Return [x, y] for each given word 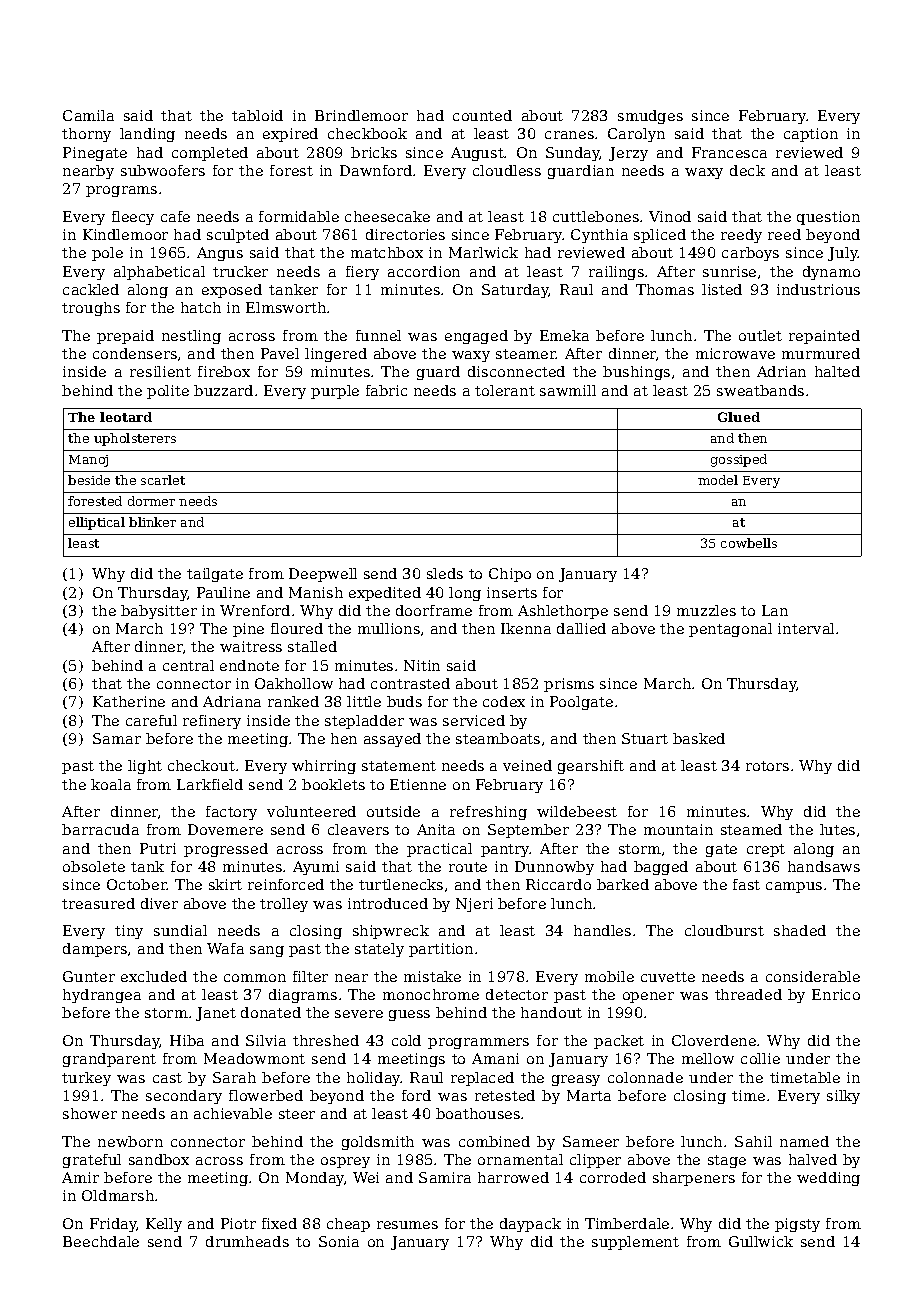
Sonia [339, 1241]
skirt [225, 884]
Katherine [129, 701]
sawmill [568, 390]
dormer [151, 501]
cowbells [749, 543]
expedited [385, 594]
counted [482, 115]
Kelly [164, 1225]
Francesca [729, 152]
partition [441, 950]
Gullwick [761, 1241]
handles [602, 930]
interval [806, 628]
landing [147, 135]
